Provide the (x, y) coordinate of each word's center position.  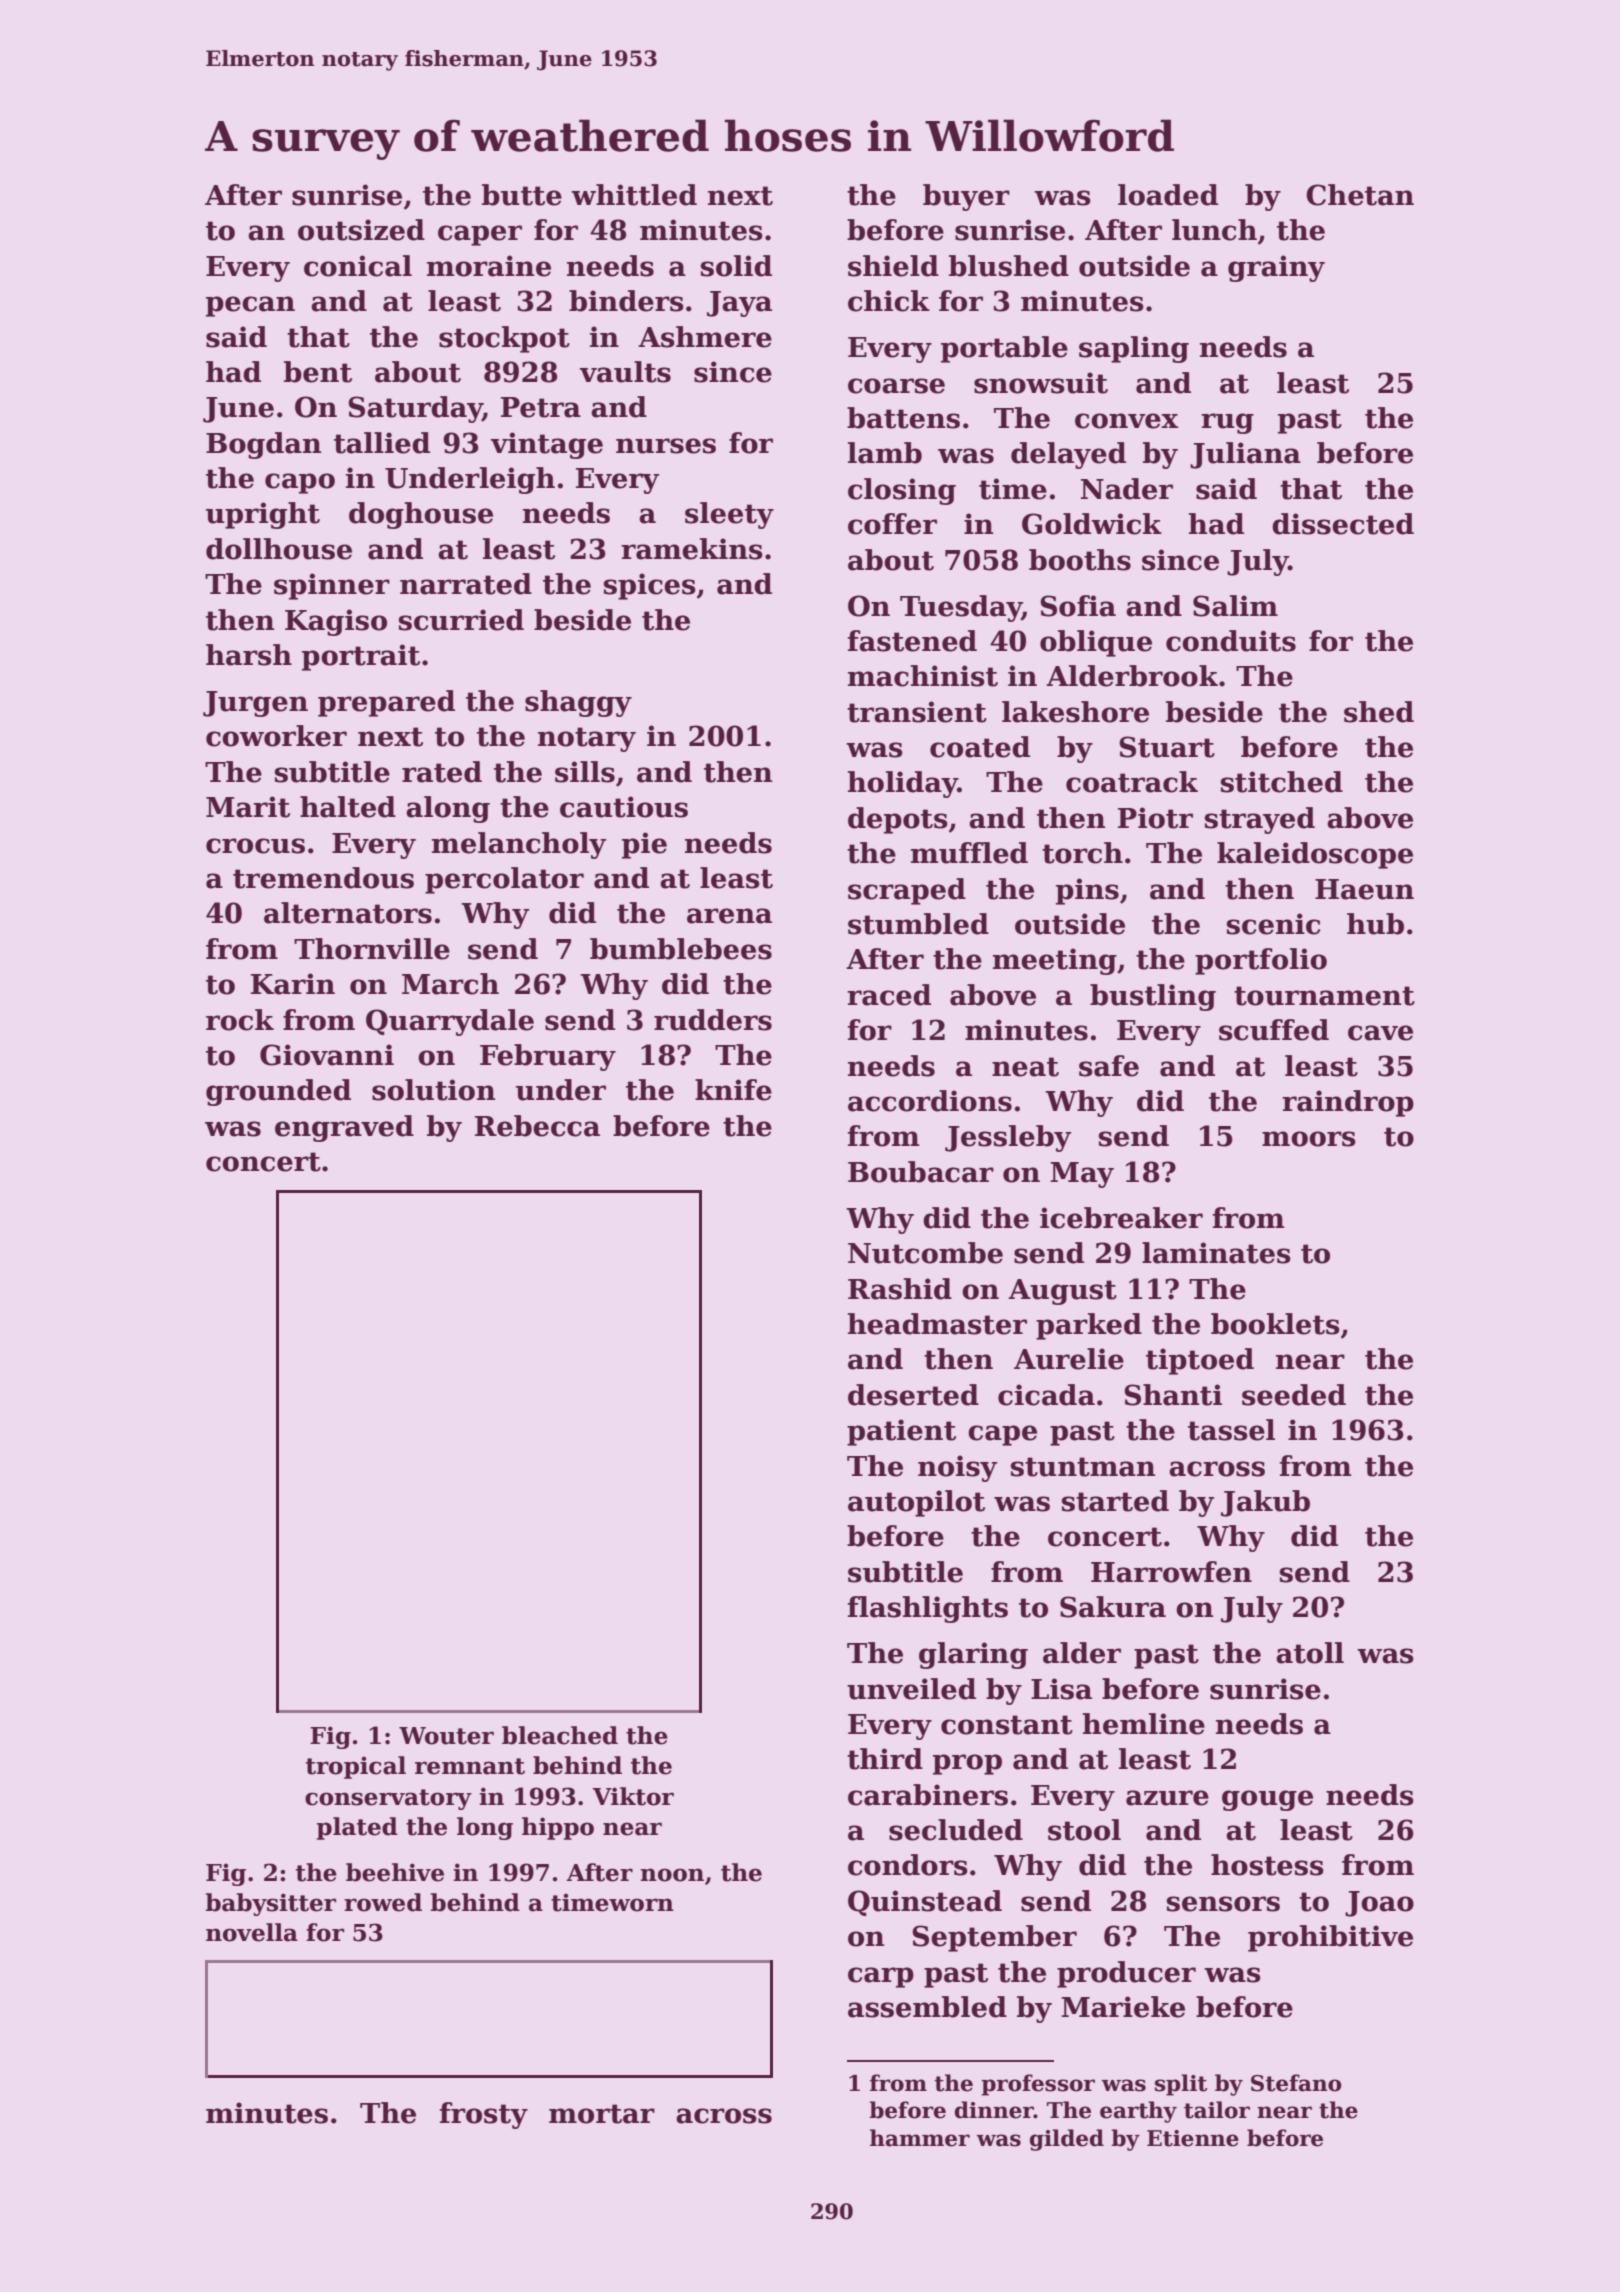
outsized (361, 230)
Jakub (1265, 1503)
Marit (248, 807)
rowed (383, 1902)
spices (650, 586)
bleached (560, 1735)
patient (901, 1432)
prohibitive (1330, 1938)
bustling (1153, 997)
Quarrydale (450, 1022)
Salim (1235, 606)
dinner (994, 2110)
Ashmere (705, 337)
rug (1227, 423)
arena (729, 916)
